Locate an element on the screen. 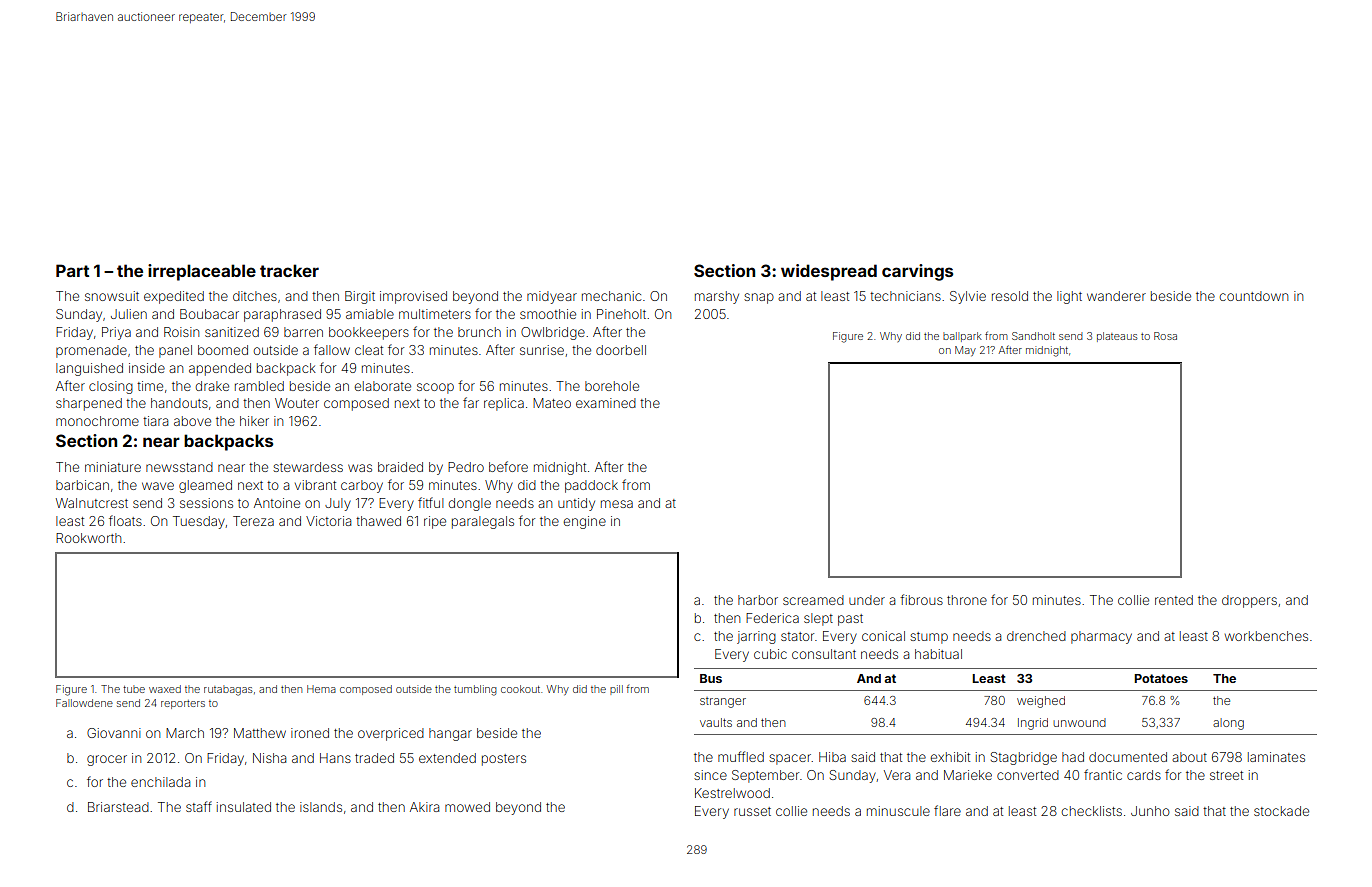 The height and width of the screenshot is (887, 1372). islands is located at coordinates (321, 807).
